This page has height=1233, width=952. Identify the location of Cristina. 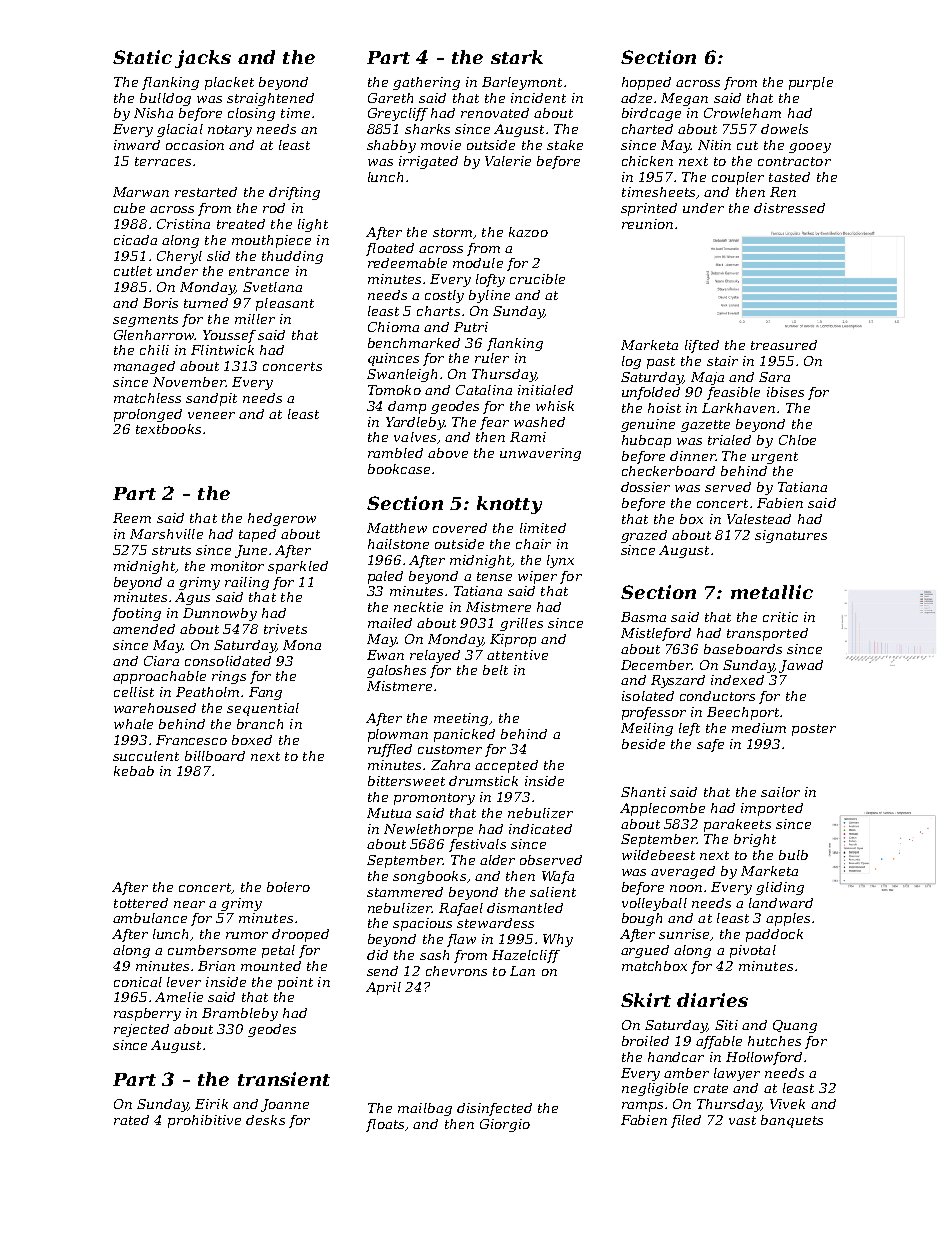
(183, 224).
